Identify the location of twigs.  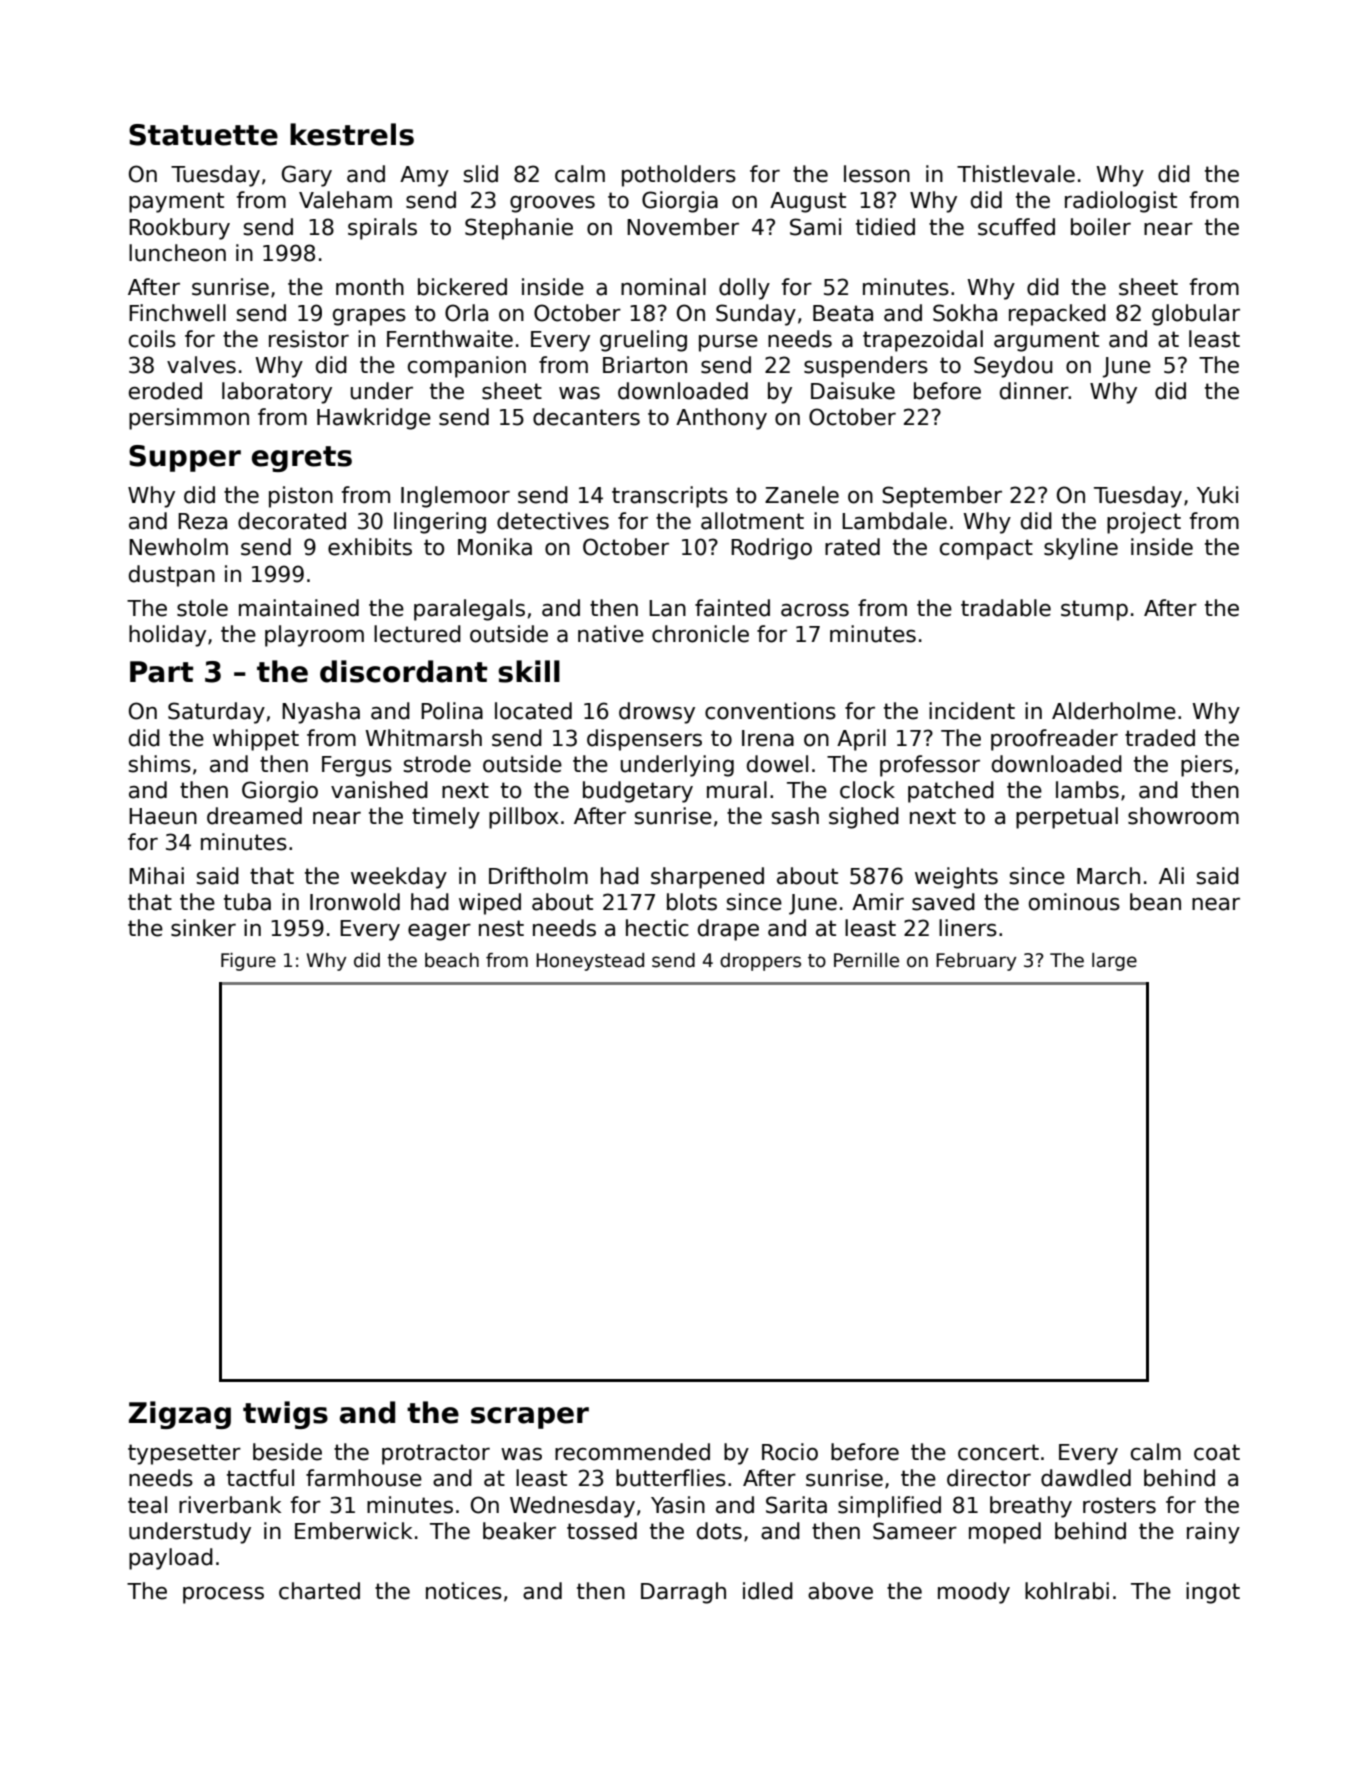
(285, 1415).
